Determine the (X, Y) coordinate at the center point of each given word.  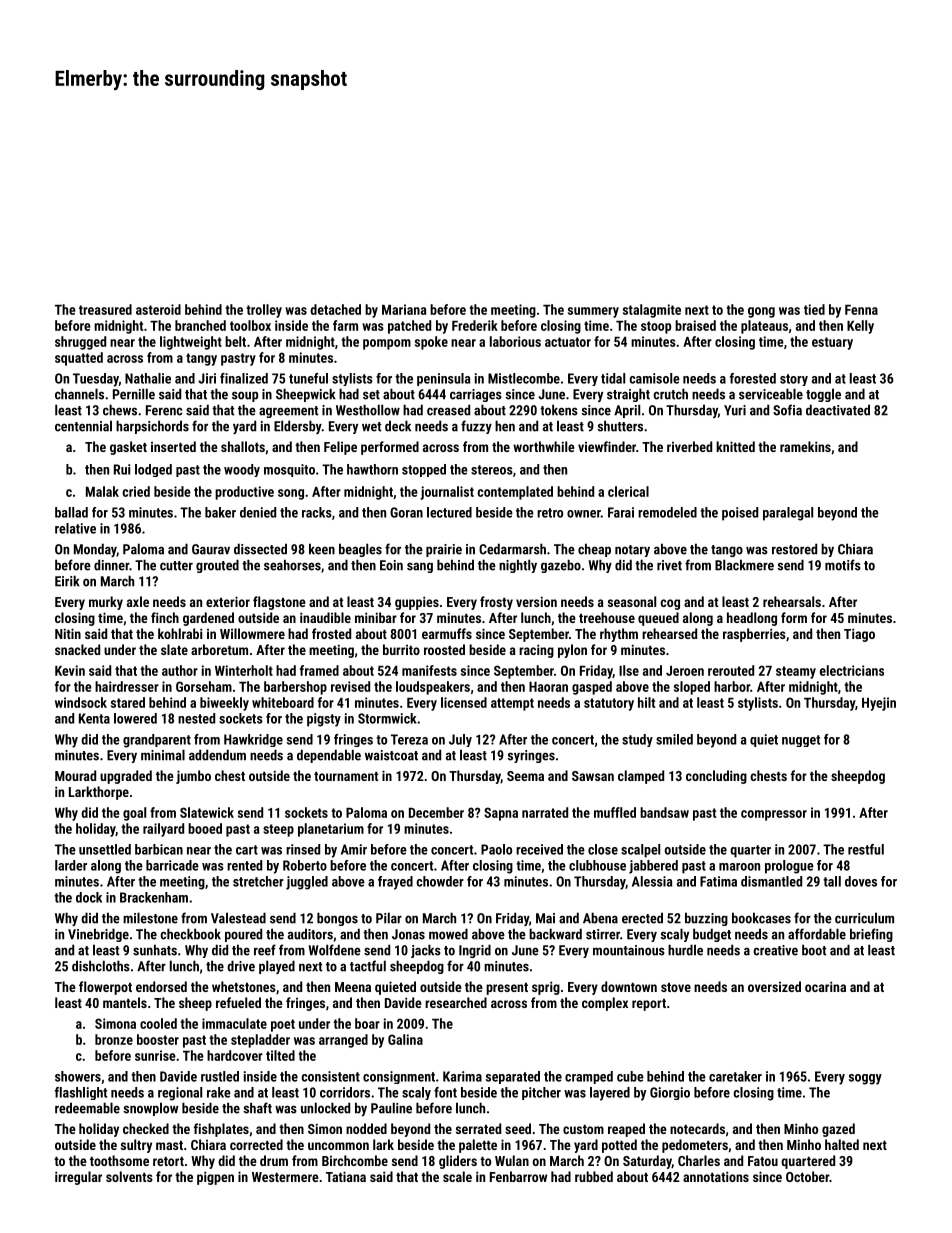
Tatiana (346, 1176)
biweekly (224, 704)
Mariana (404, 309)
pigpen (215, 1178)
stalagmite (652, 311)
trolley (264, 311)
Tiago (859, 635)
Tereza (409, 739)
